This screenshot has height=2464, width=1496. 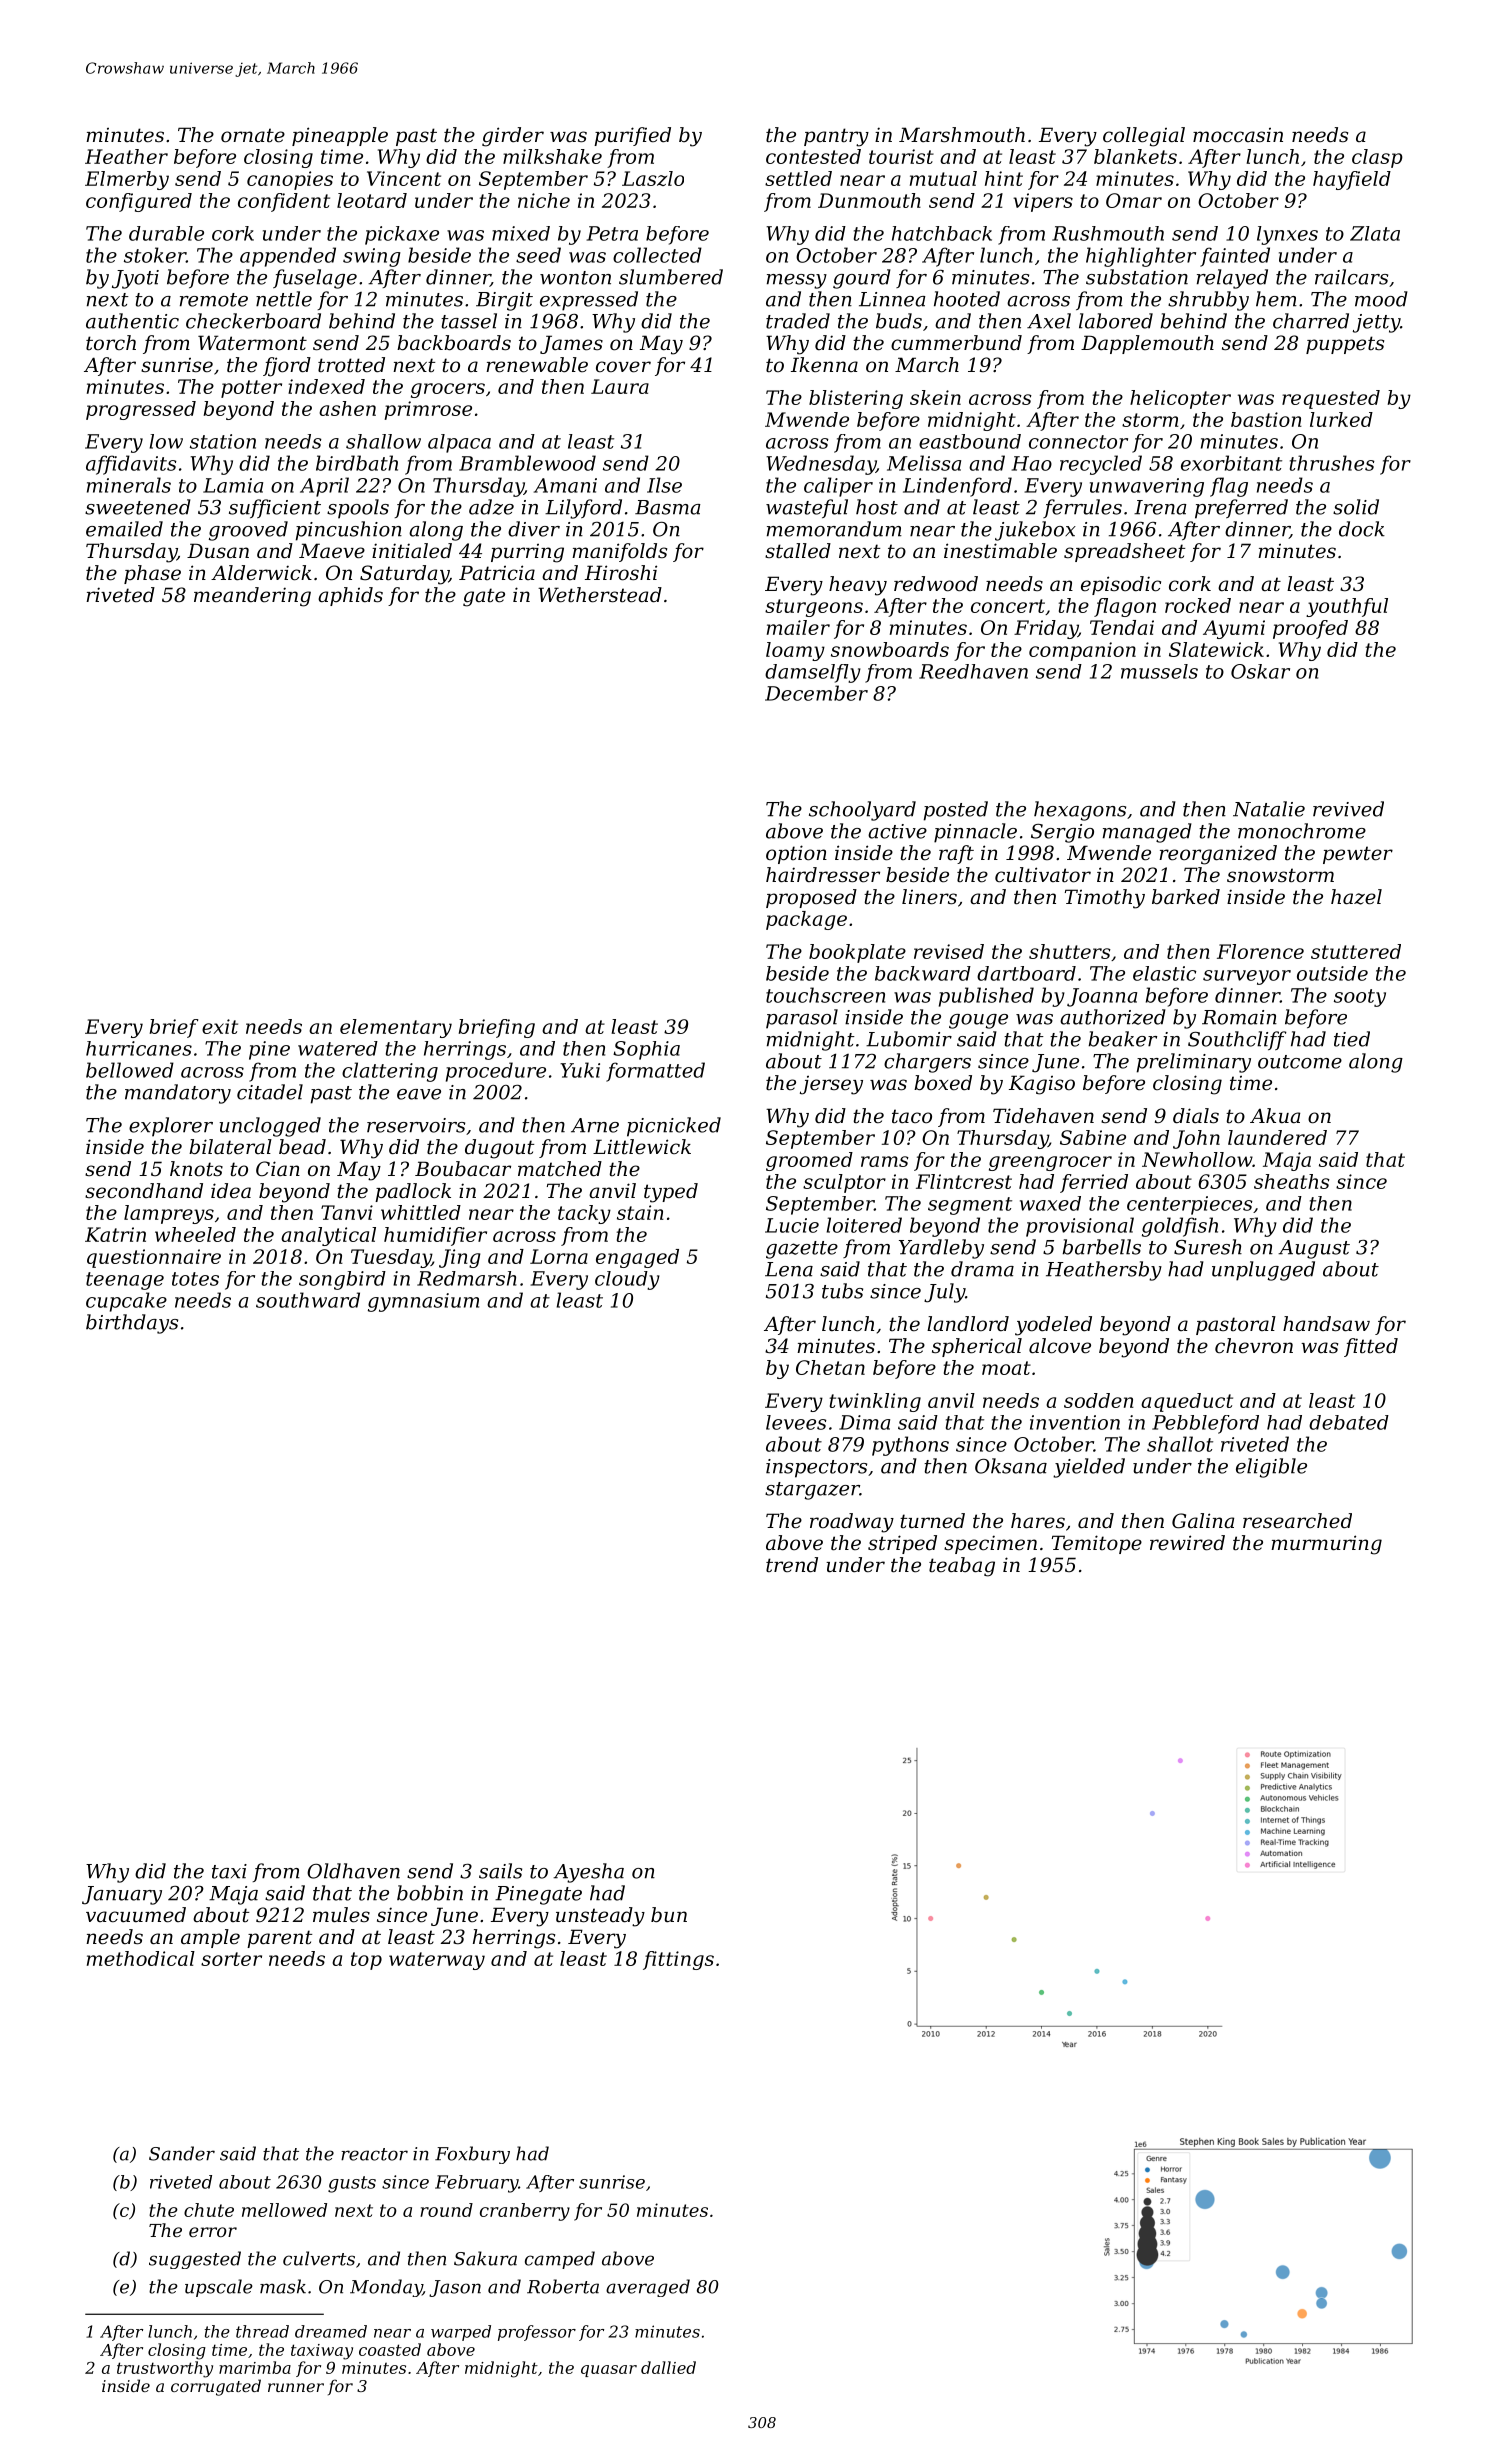 I want to click on meandering, so click(x=252, y=597).
